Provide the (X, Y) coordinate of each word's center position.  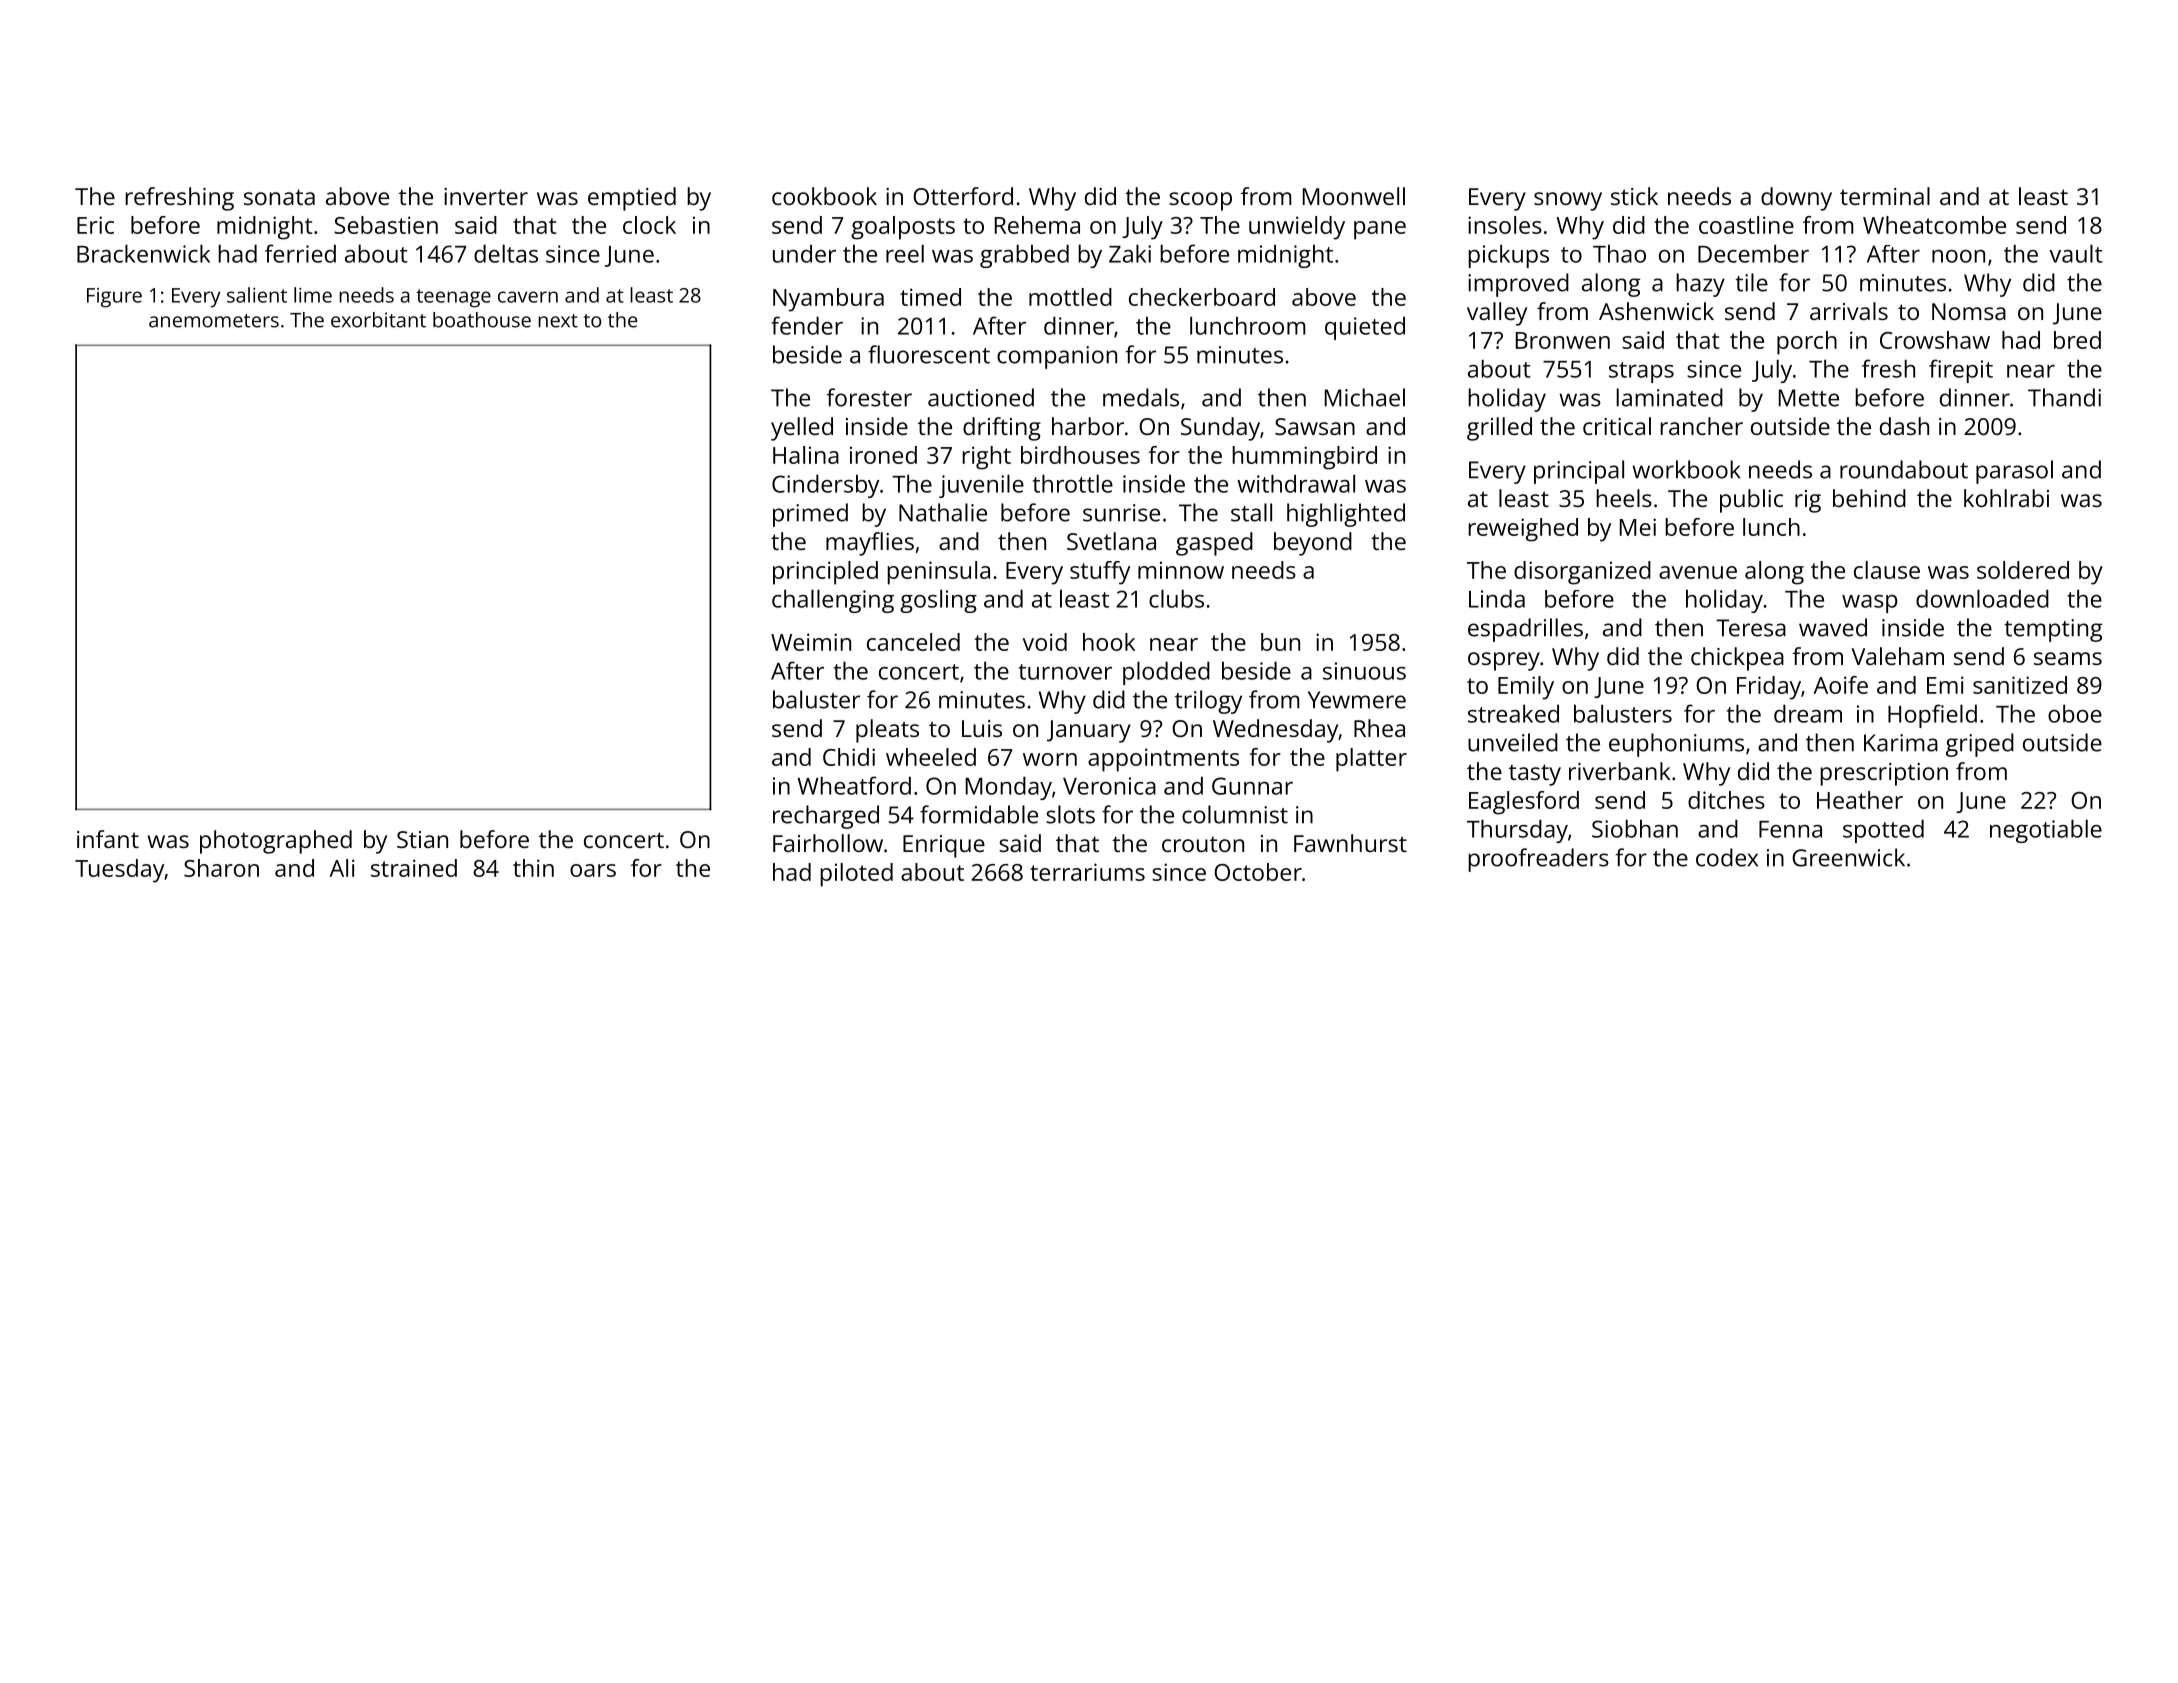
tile (1751, 282)
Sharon (221, 868)
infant (108, 839)
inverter (486, 196)
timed (930, 297)
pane (1380, 230)
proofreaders (1538, 860)
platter (1371, 760)
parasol (2014, 472)
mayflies (870, 544)
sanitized (2020, 685)
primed (810, 515)
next (558, 321)
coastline (1746, 225)
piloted (856, 875)
